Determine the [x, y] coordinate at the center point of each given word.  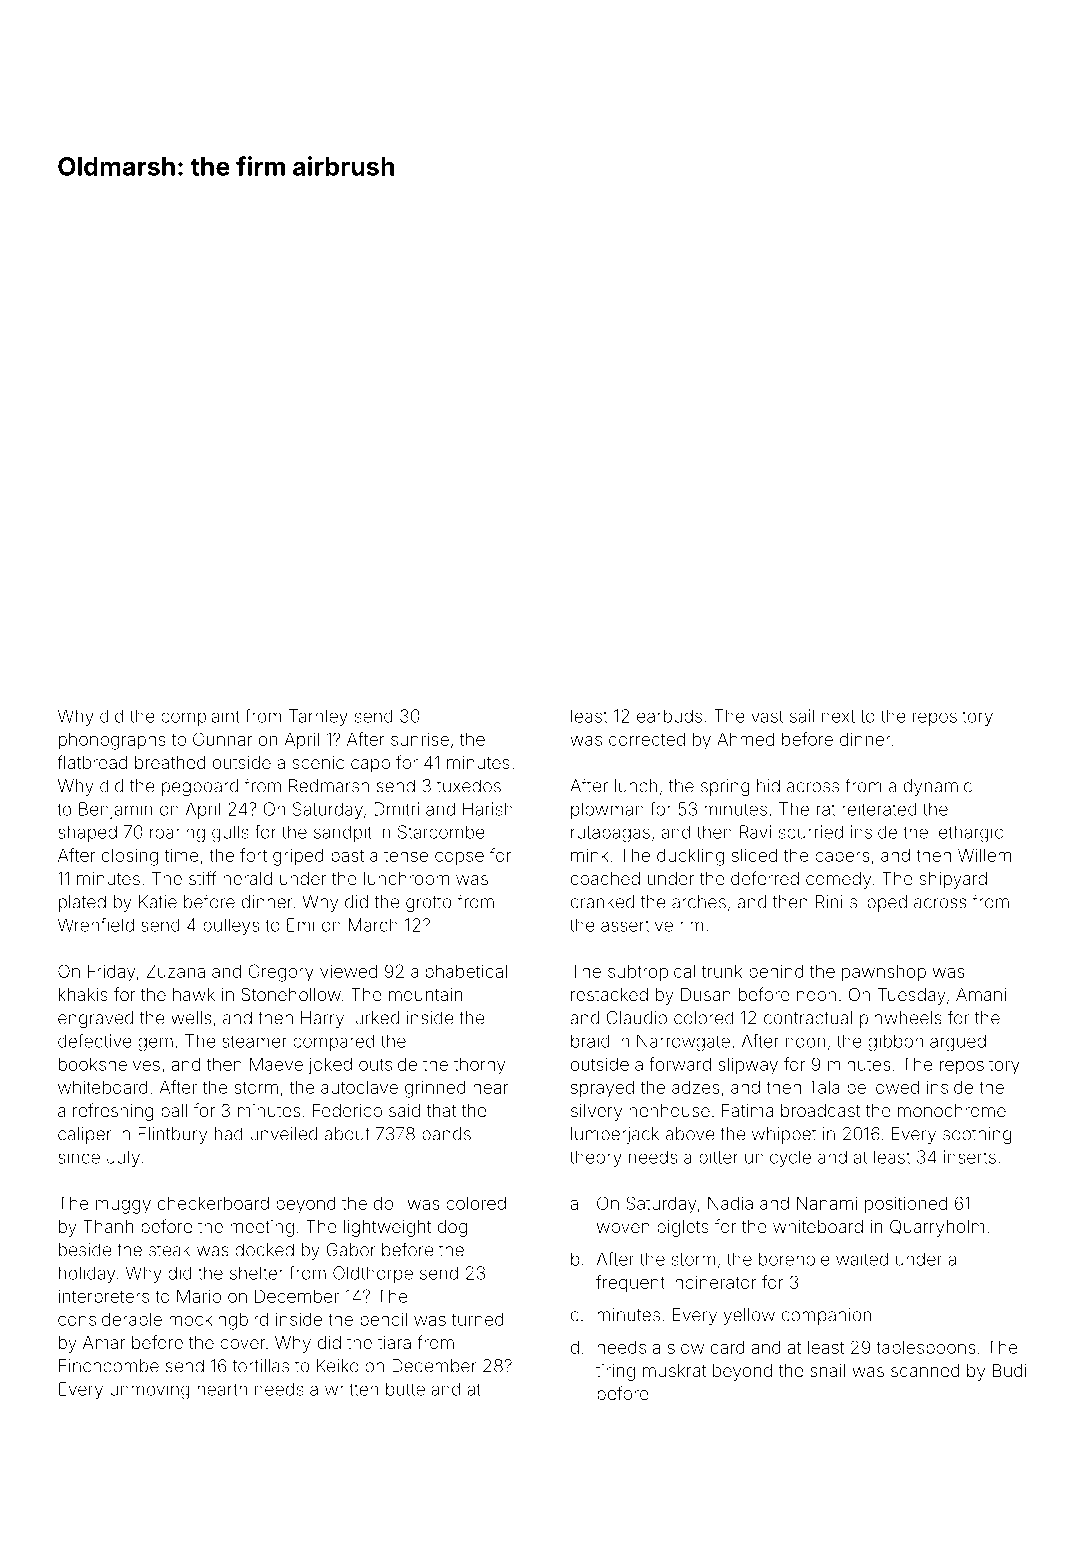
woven [623, 1228]
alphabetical [459, 973]
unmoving [150, 1391]
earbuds [669, 716]
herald [247, 878]
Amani [981, 994]
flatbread [92, 762]
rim [691, 925]
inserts [970, 1157]
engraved [95, 1019]
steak [169, 1250]
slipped [878, 903]
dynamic [938, 787]
